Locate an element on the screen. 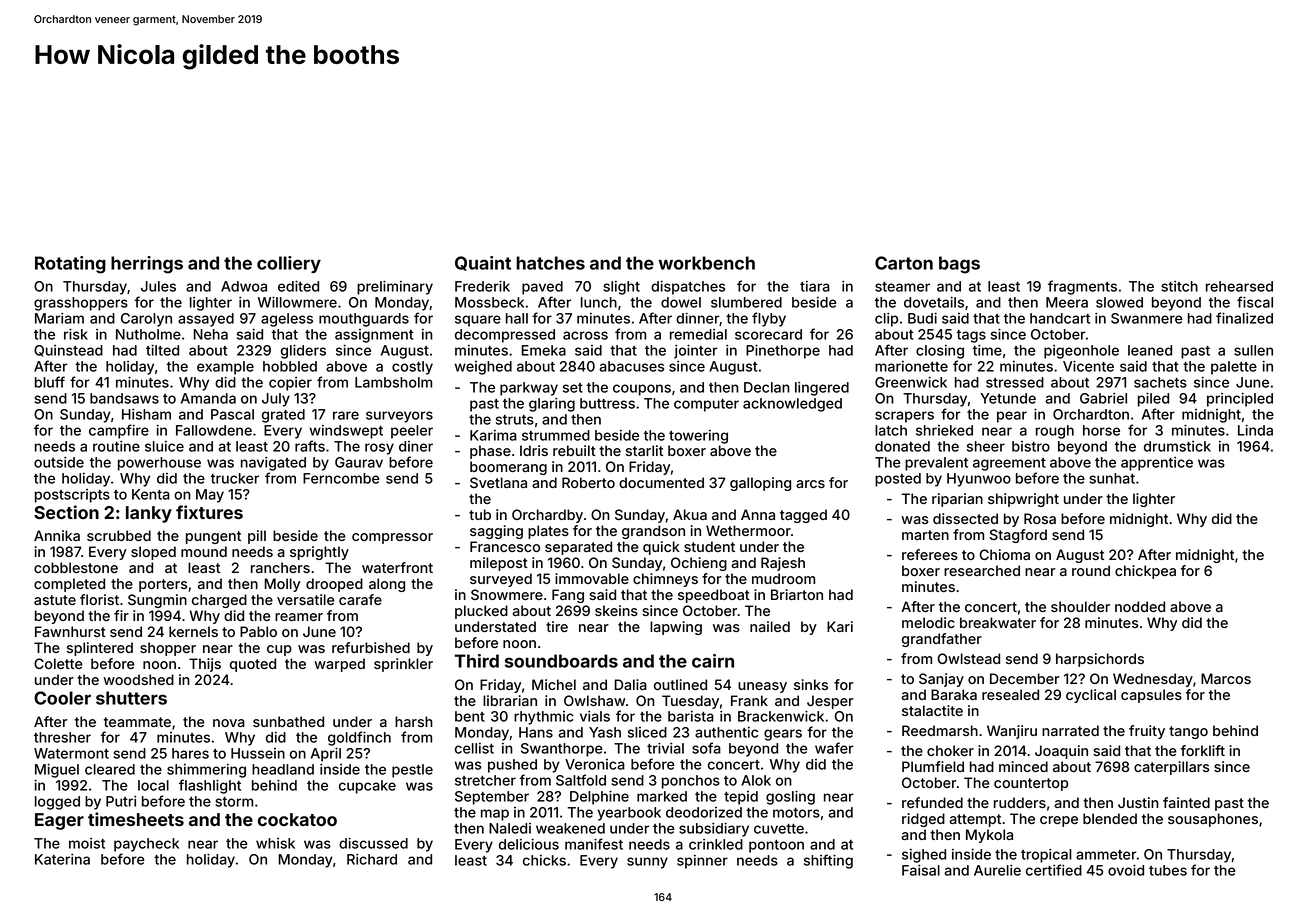 Image resolution: width=1308 pixels, height=924 pixels. Anna is located at coordinates (758, 514).
